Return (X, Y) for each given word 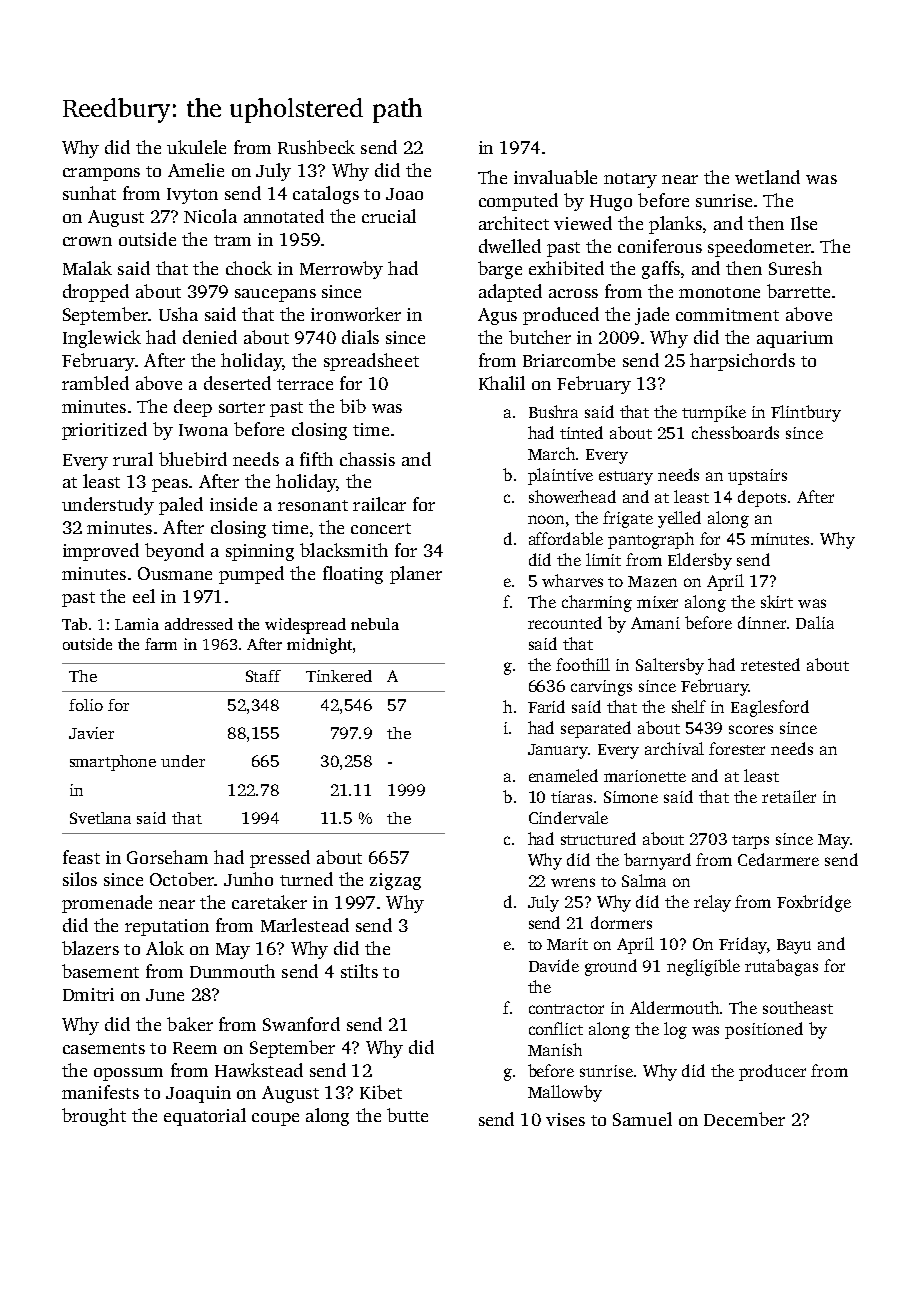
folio (86, 705)
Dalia (815, 622)
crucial (389, 216)
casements (104, 1048)
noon (546, 519)
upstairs (757, 477)
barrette (798, 291)
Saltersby (670, 666)
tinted (581, 432)
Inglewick (102, 339)
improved (101, 552)
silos (80, 879)
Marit (567, 944)
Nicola (210, 216)
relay (712, 903)
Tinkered (339, 676)
